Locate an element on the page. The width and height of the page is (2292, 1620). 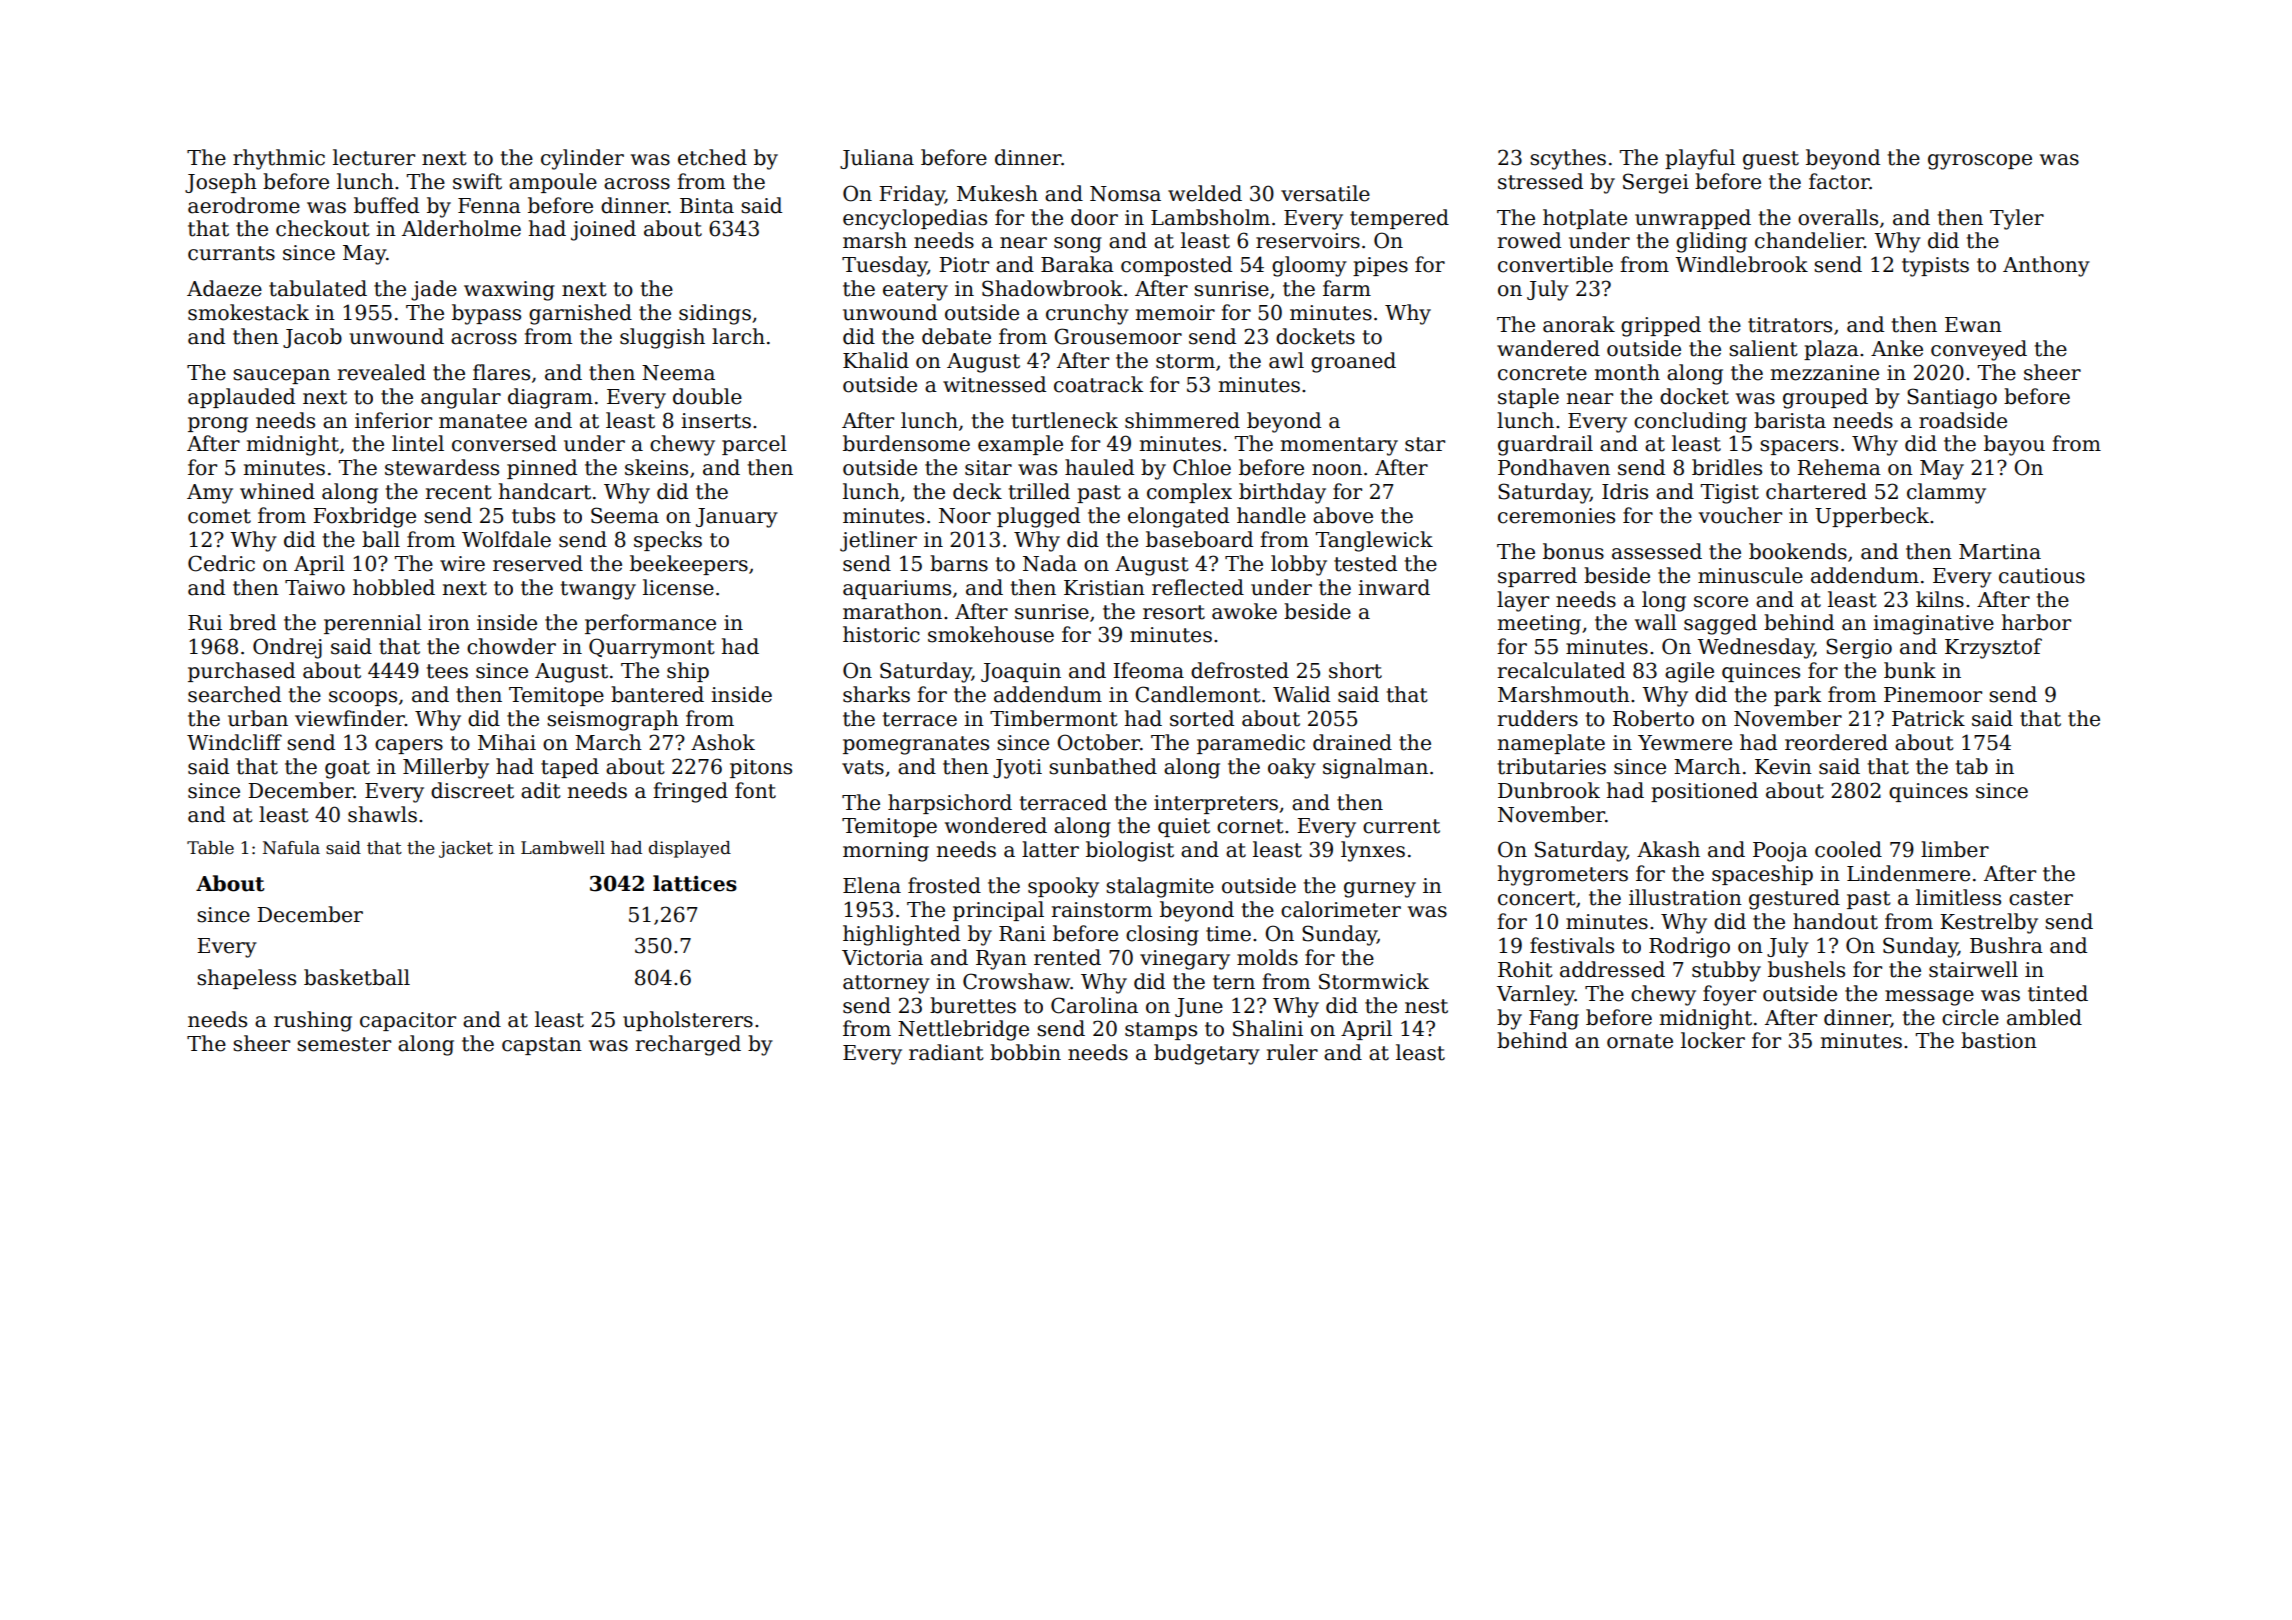
versatile is located at coordinates (1325, 193).
